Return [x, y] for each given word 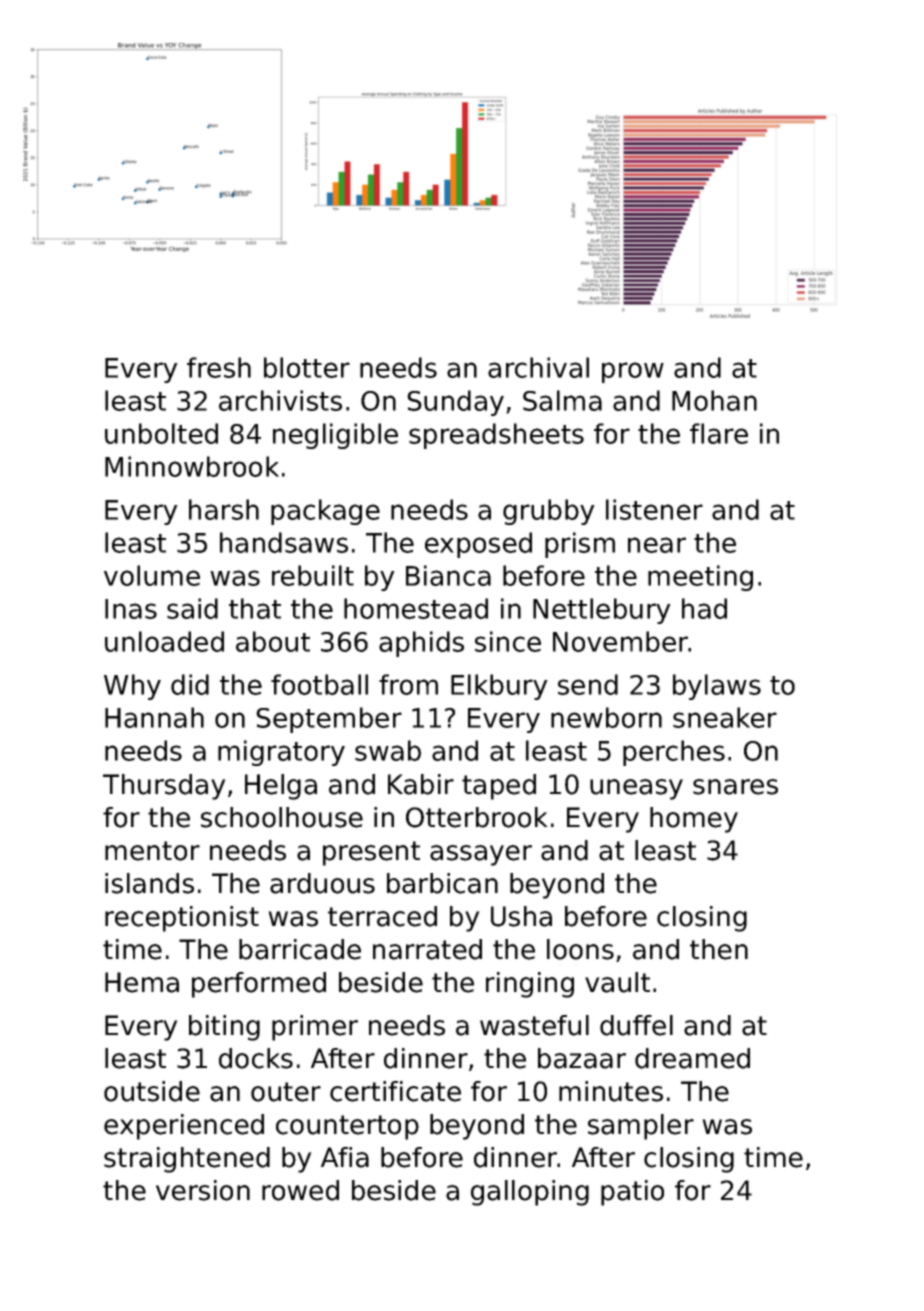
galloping [530, 1193]
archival [538, 367]
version [203, 1190]
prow [633, 372]
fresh [219, 367]
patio [632, 1193]
